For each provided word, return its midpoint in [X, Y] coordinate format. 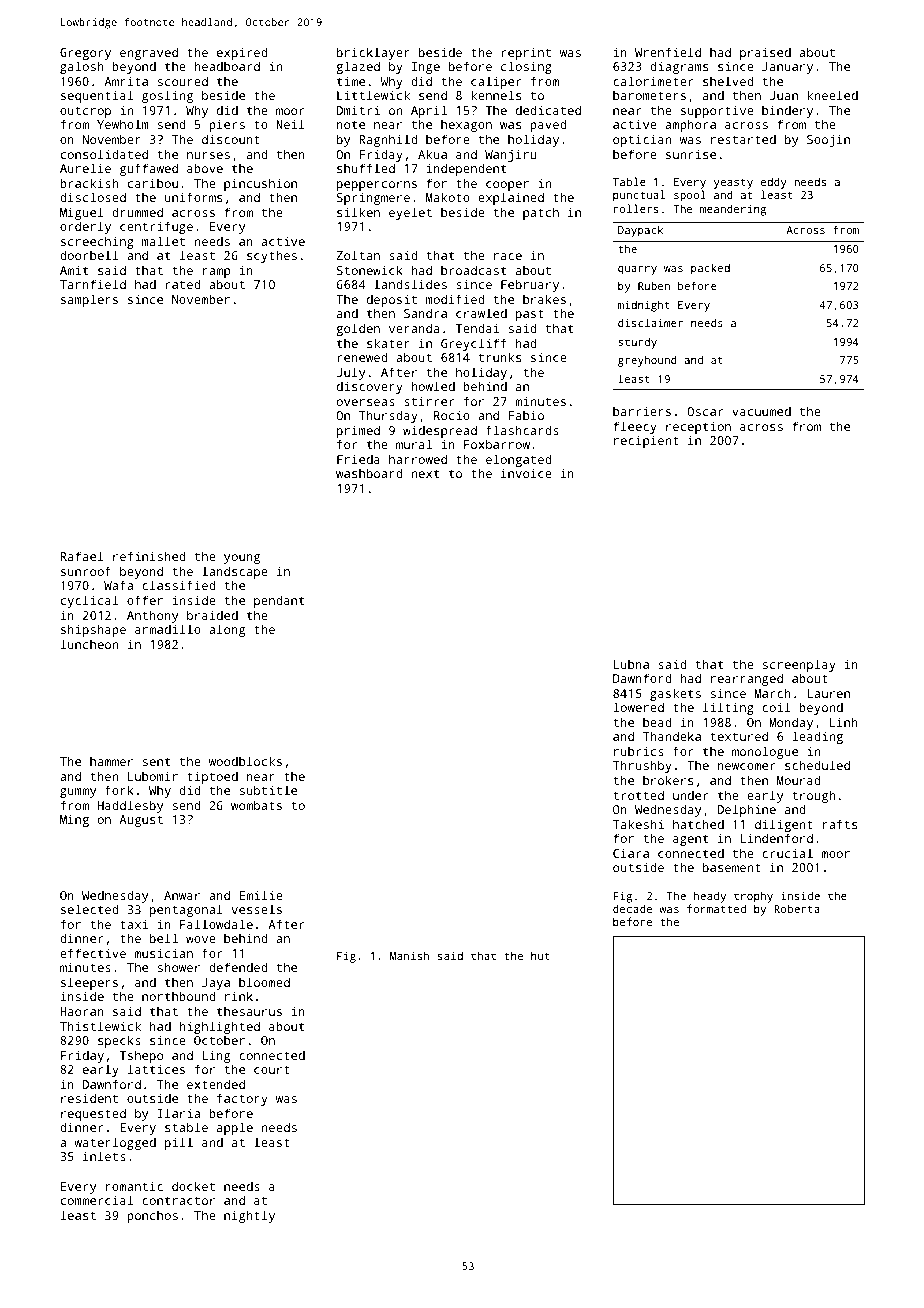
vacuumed [761, 411]
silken [358, 212]
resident [89, 1098]
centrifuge [156, 227]
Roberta [797, 908]
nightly [249, 1216]
